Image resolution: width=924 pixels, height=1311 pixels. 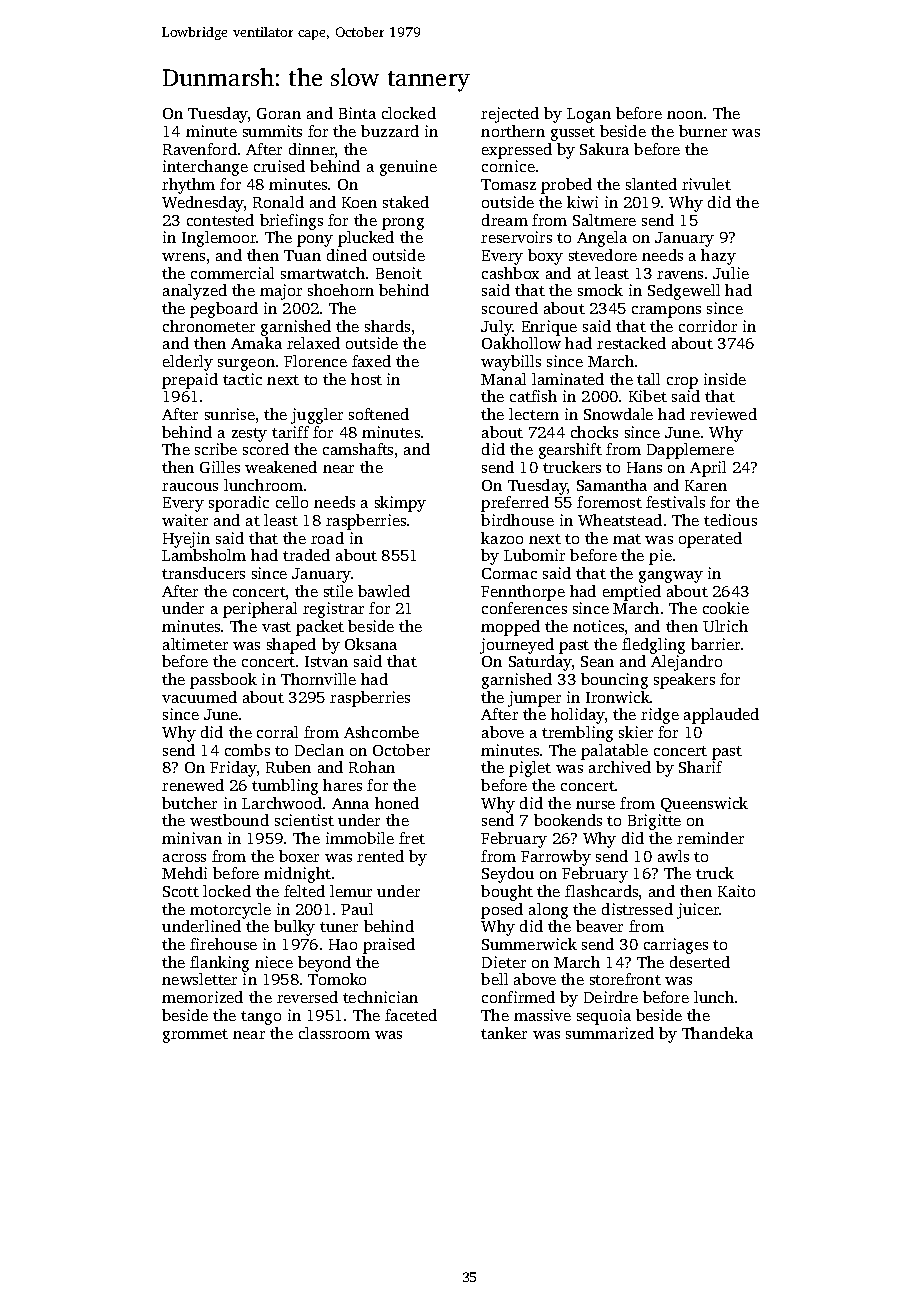 What do you see at coordinates (718, 257) in the page?
I see `hazy` at bounding box center [718, 257].
